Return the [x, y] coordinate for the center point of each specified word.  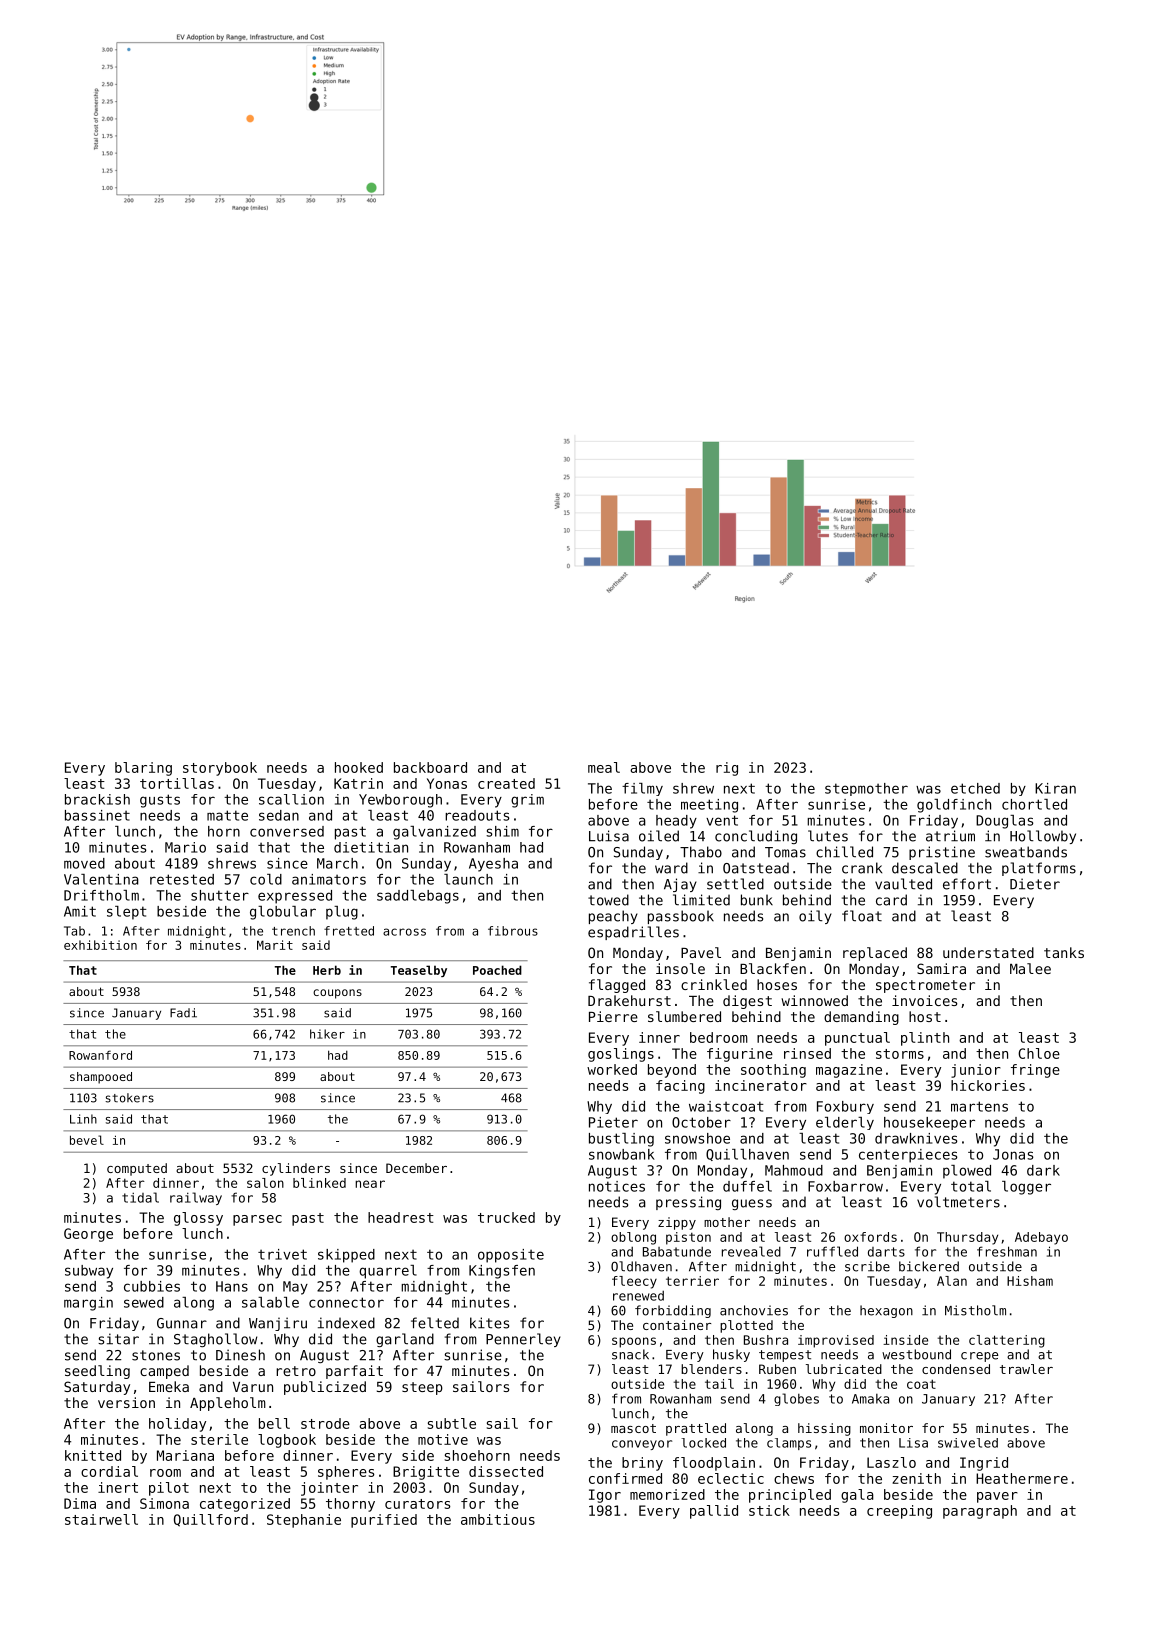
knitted [93, 1455]
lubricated [844, 1369]
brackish [97, 799]
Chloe [1039, 1053]
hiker [327, 1034]
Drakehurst [629, 1000]
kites [489, 1323]
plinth [925, 1039]
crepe [979, 1357]
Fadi [183, 1013]
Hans [232, 1286]
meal [604, 767]
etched [975, 788]
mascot [633, 1428]
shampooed [101, 1078]
